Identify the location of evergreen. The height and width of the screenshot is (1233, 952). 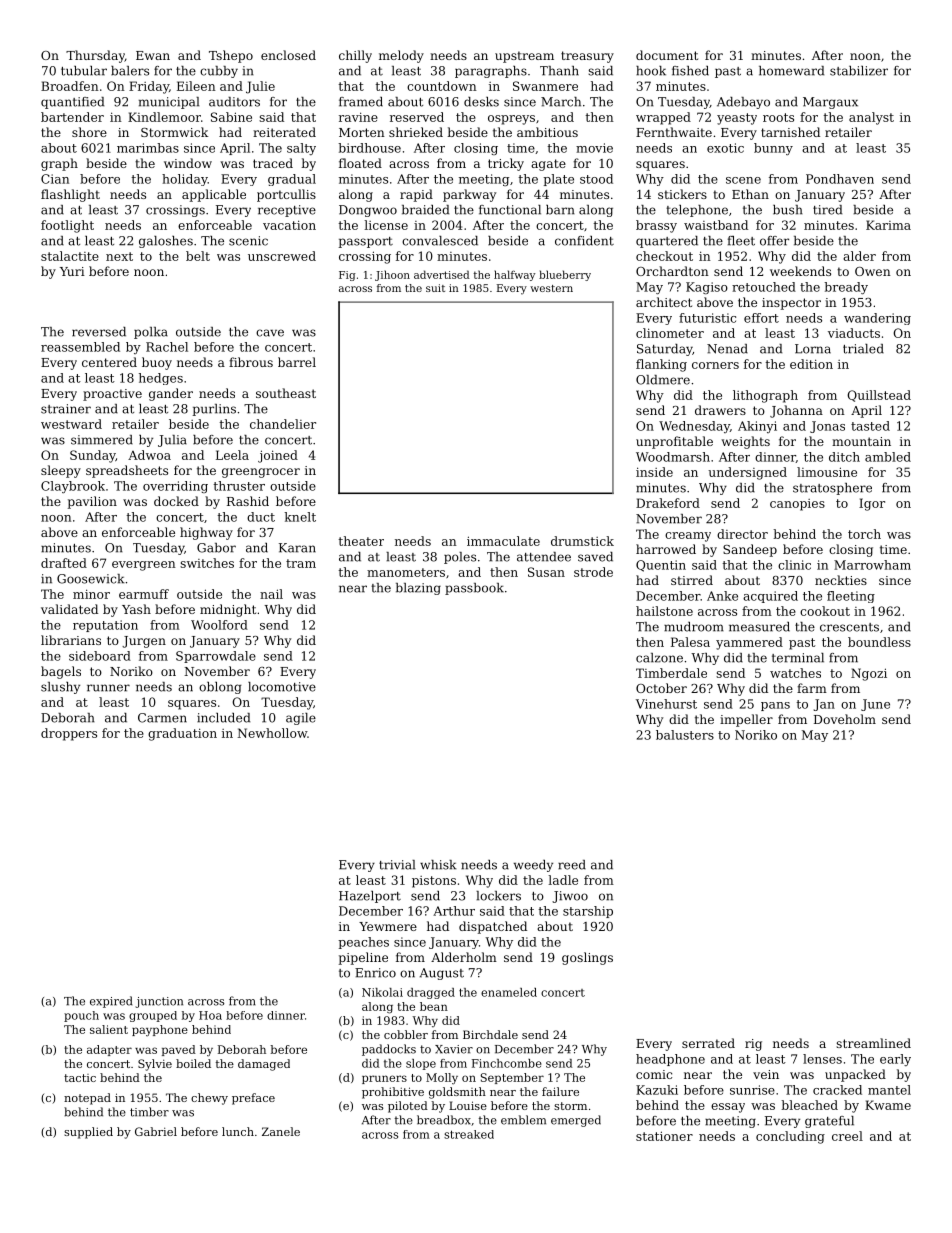
(144, 566).
